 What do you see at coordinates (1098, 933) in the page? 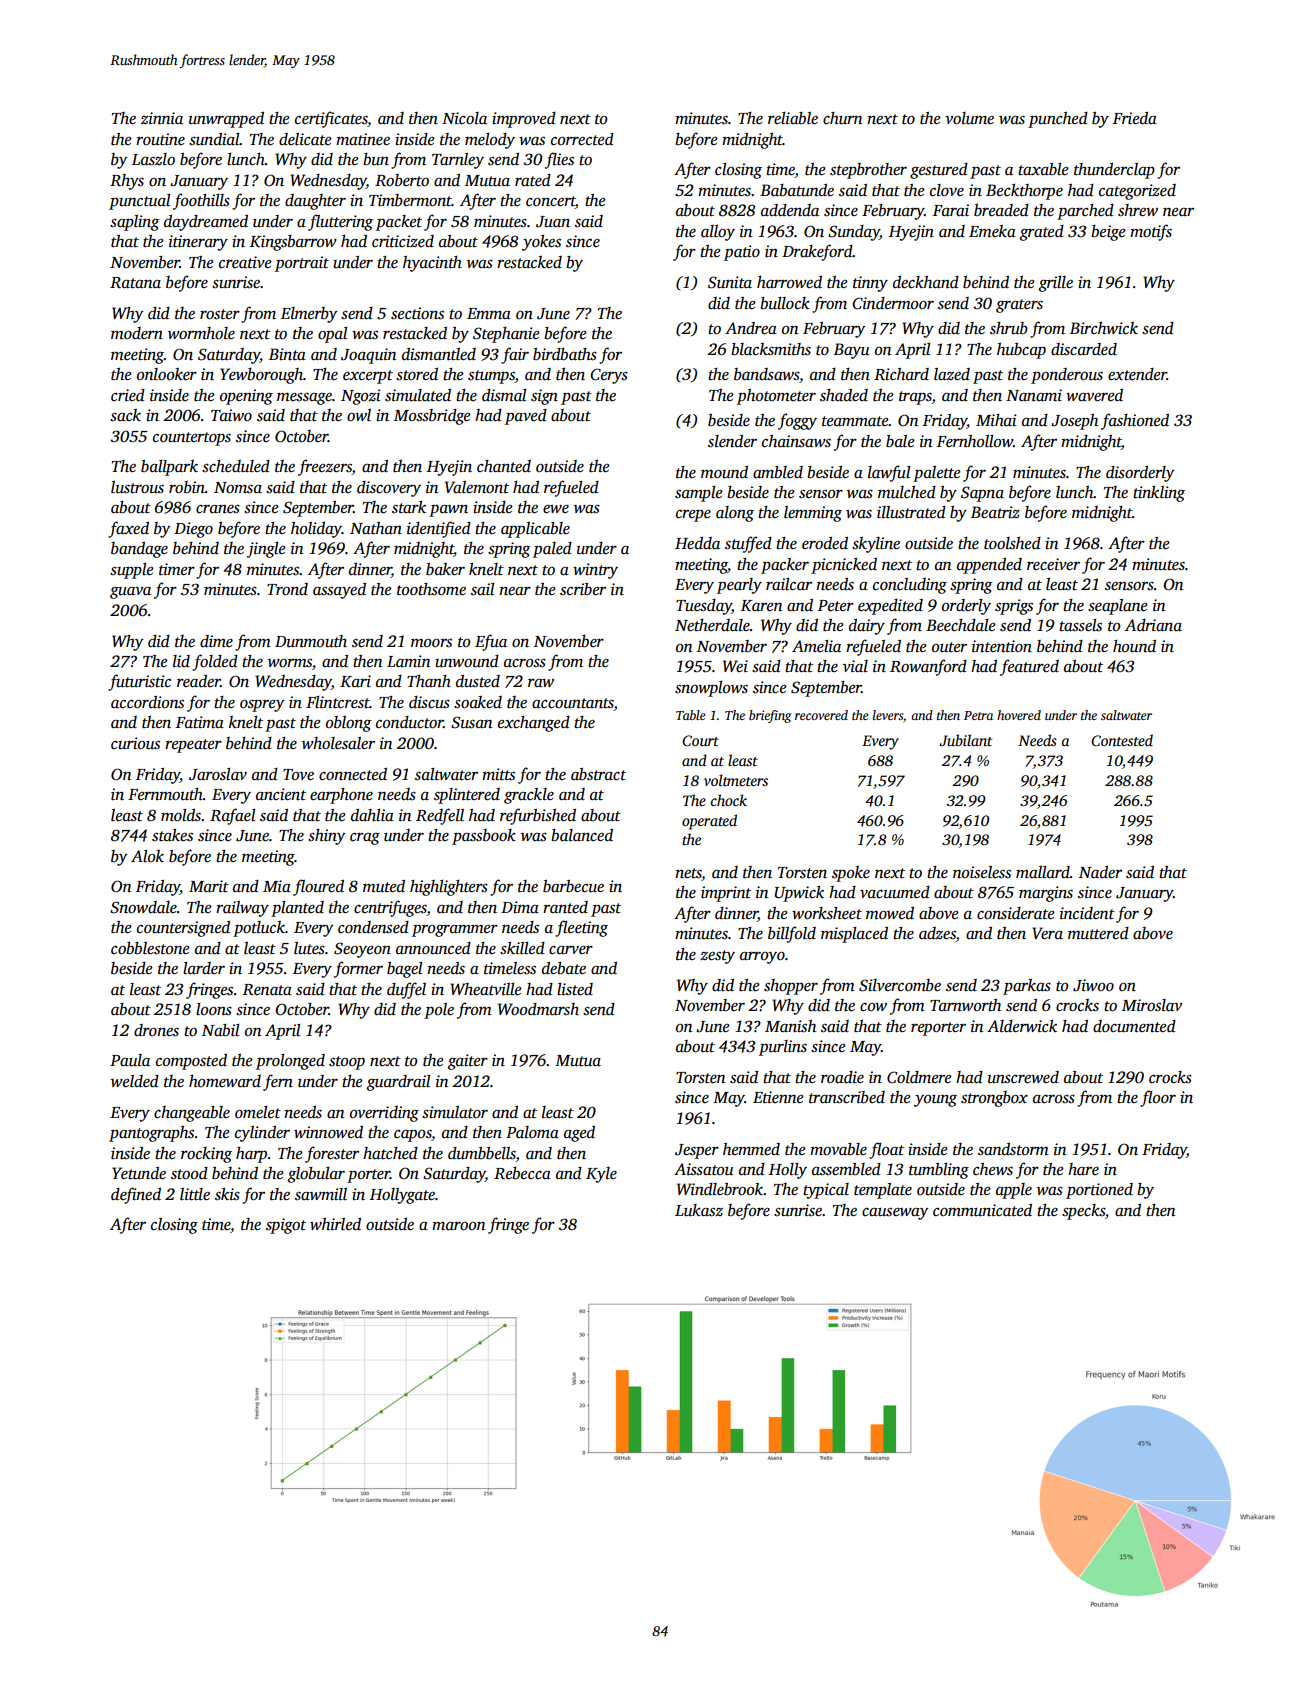
I see `muttered` at bounding box center [1098, 933].
